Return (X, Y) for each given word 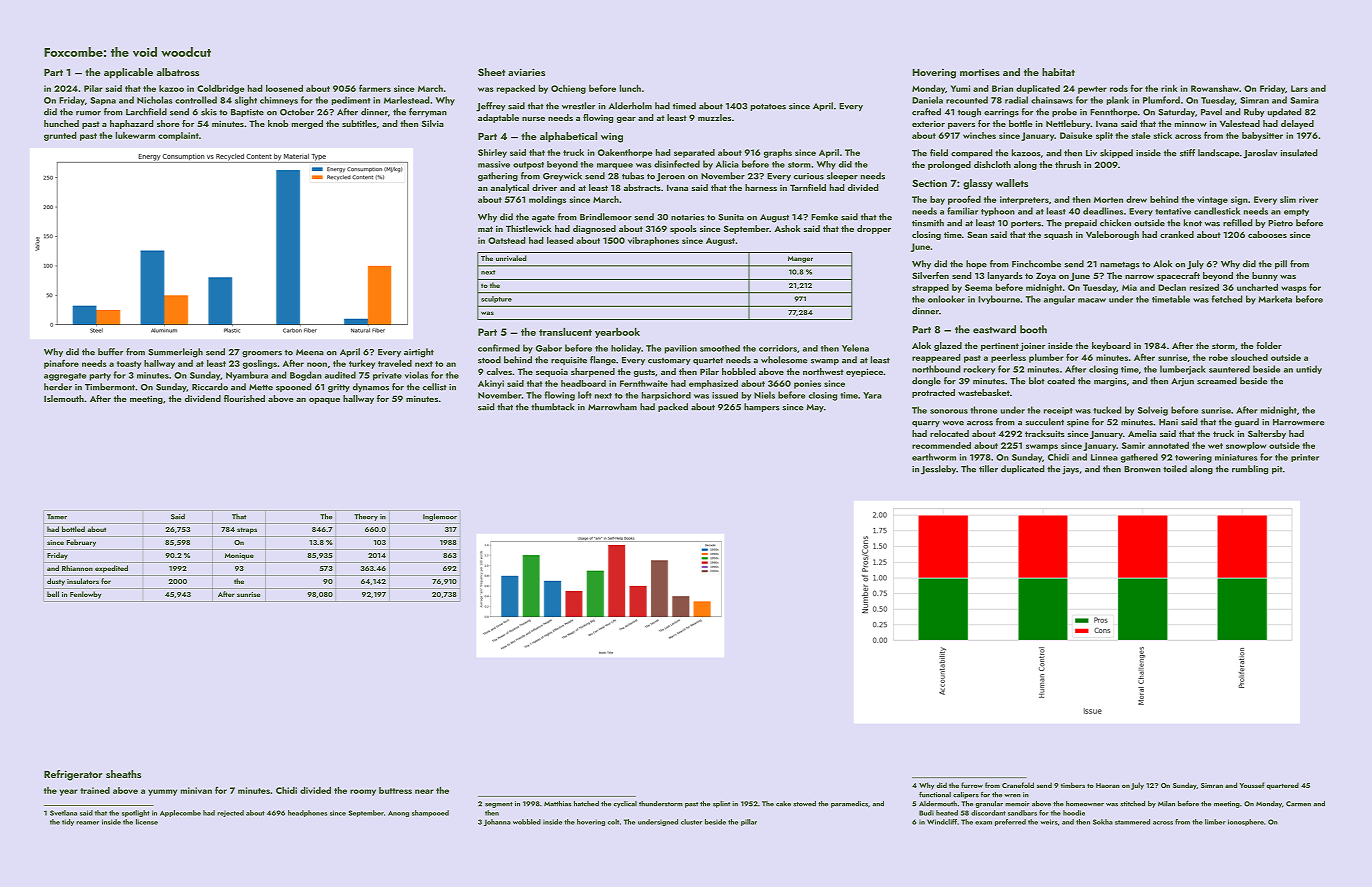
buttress (395, 790)
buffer (110, 352)
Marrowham (612, 407)
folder (1269, 345)
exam (983, 823)
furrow (972, 785)
